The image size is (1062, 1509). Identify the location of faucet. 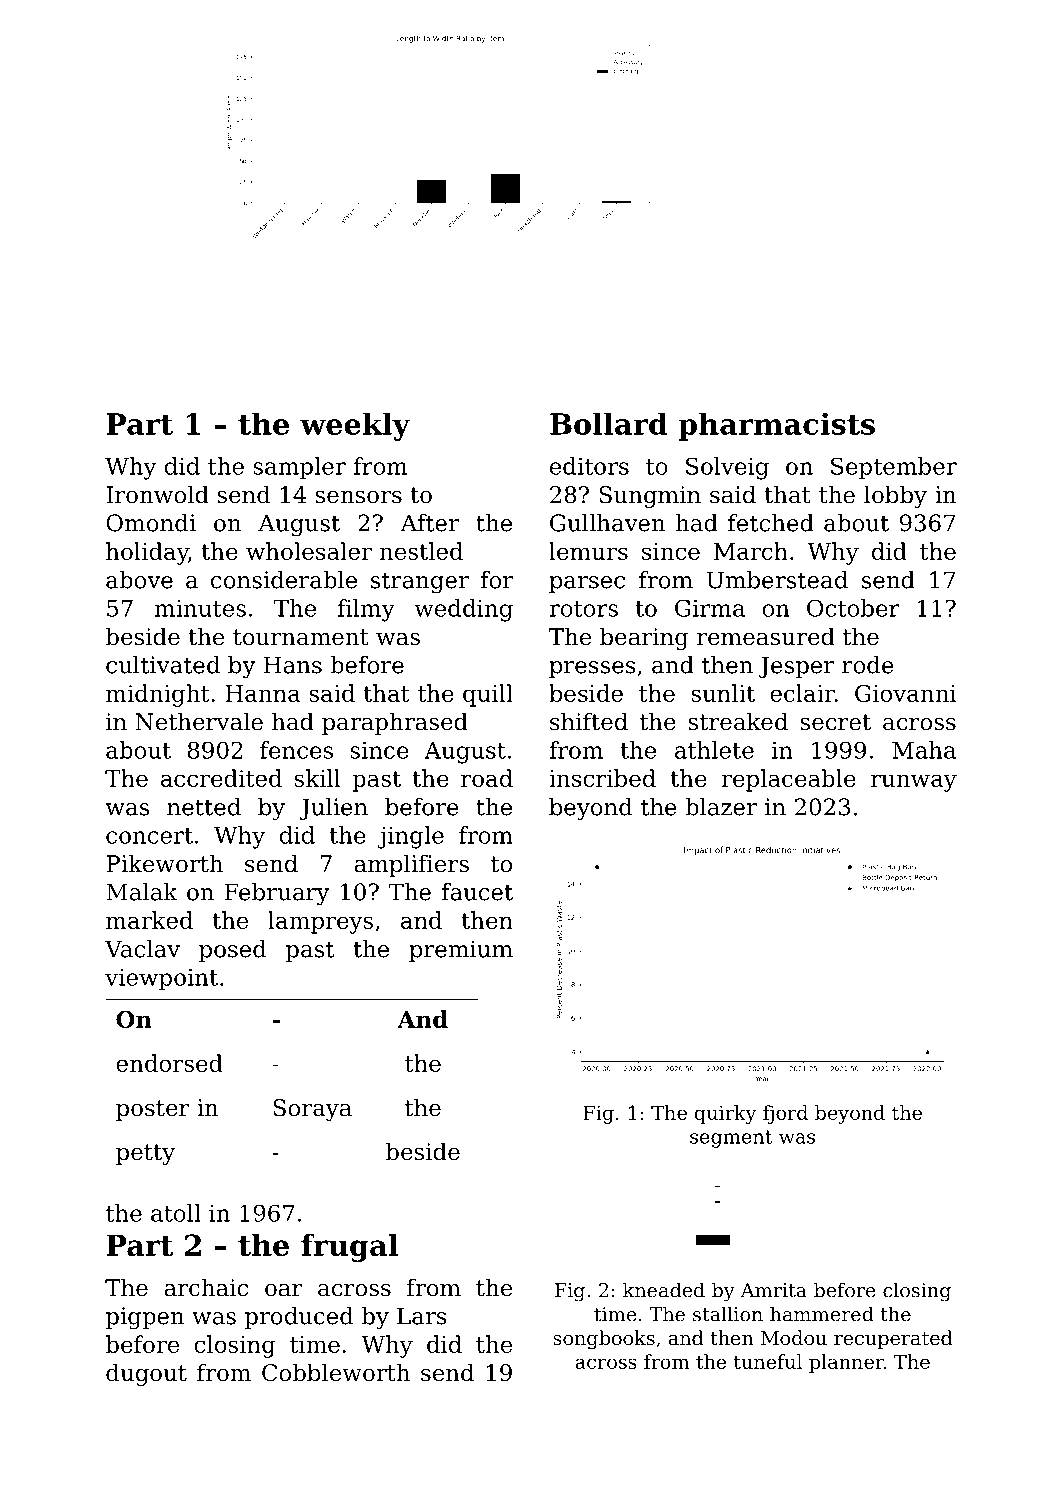
(477, 892).
